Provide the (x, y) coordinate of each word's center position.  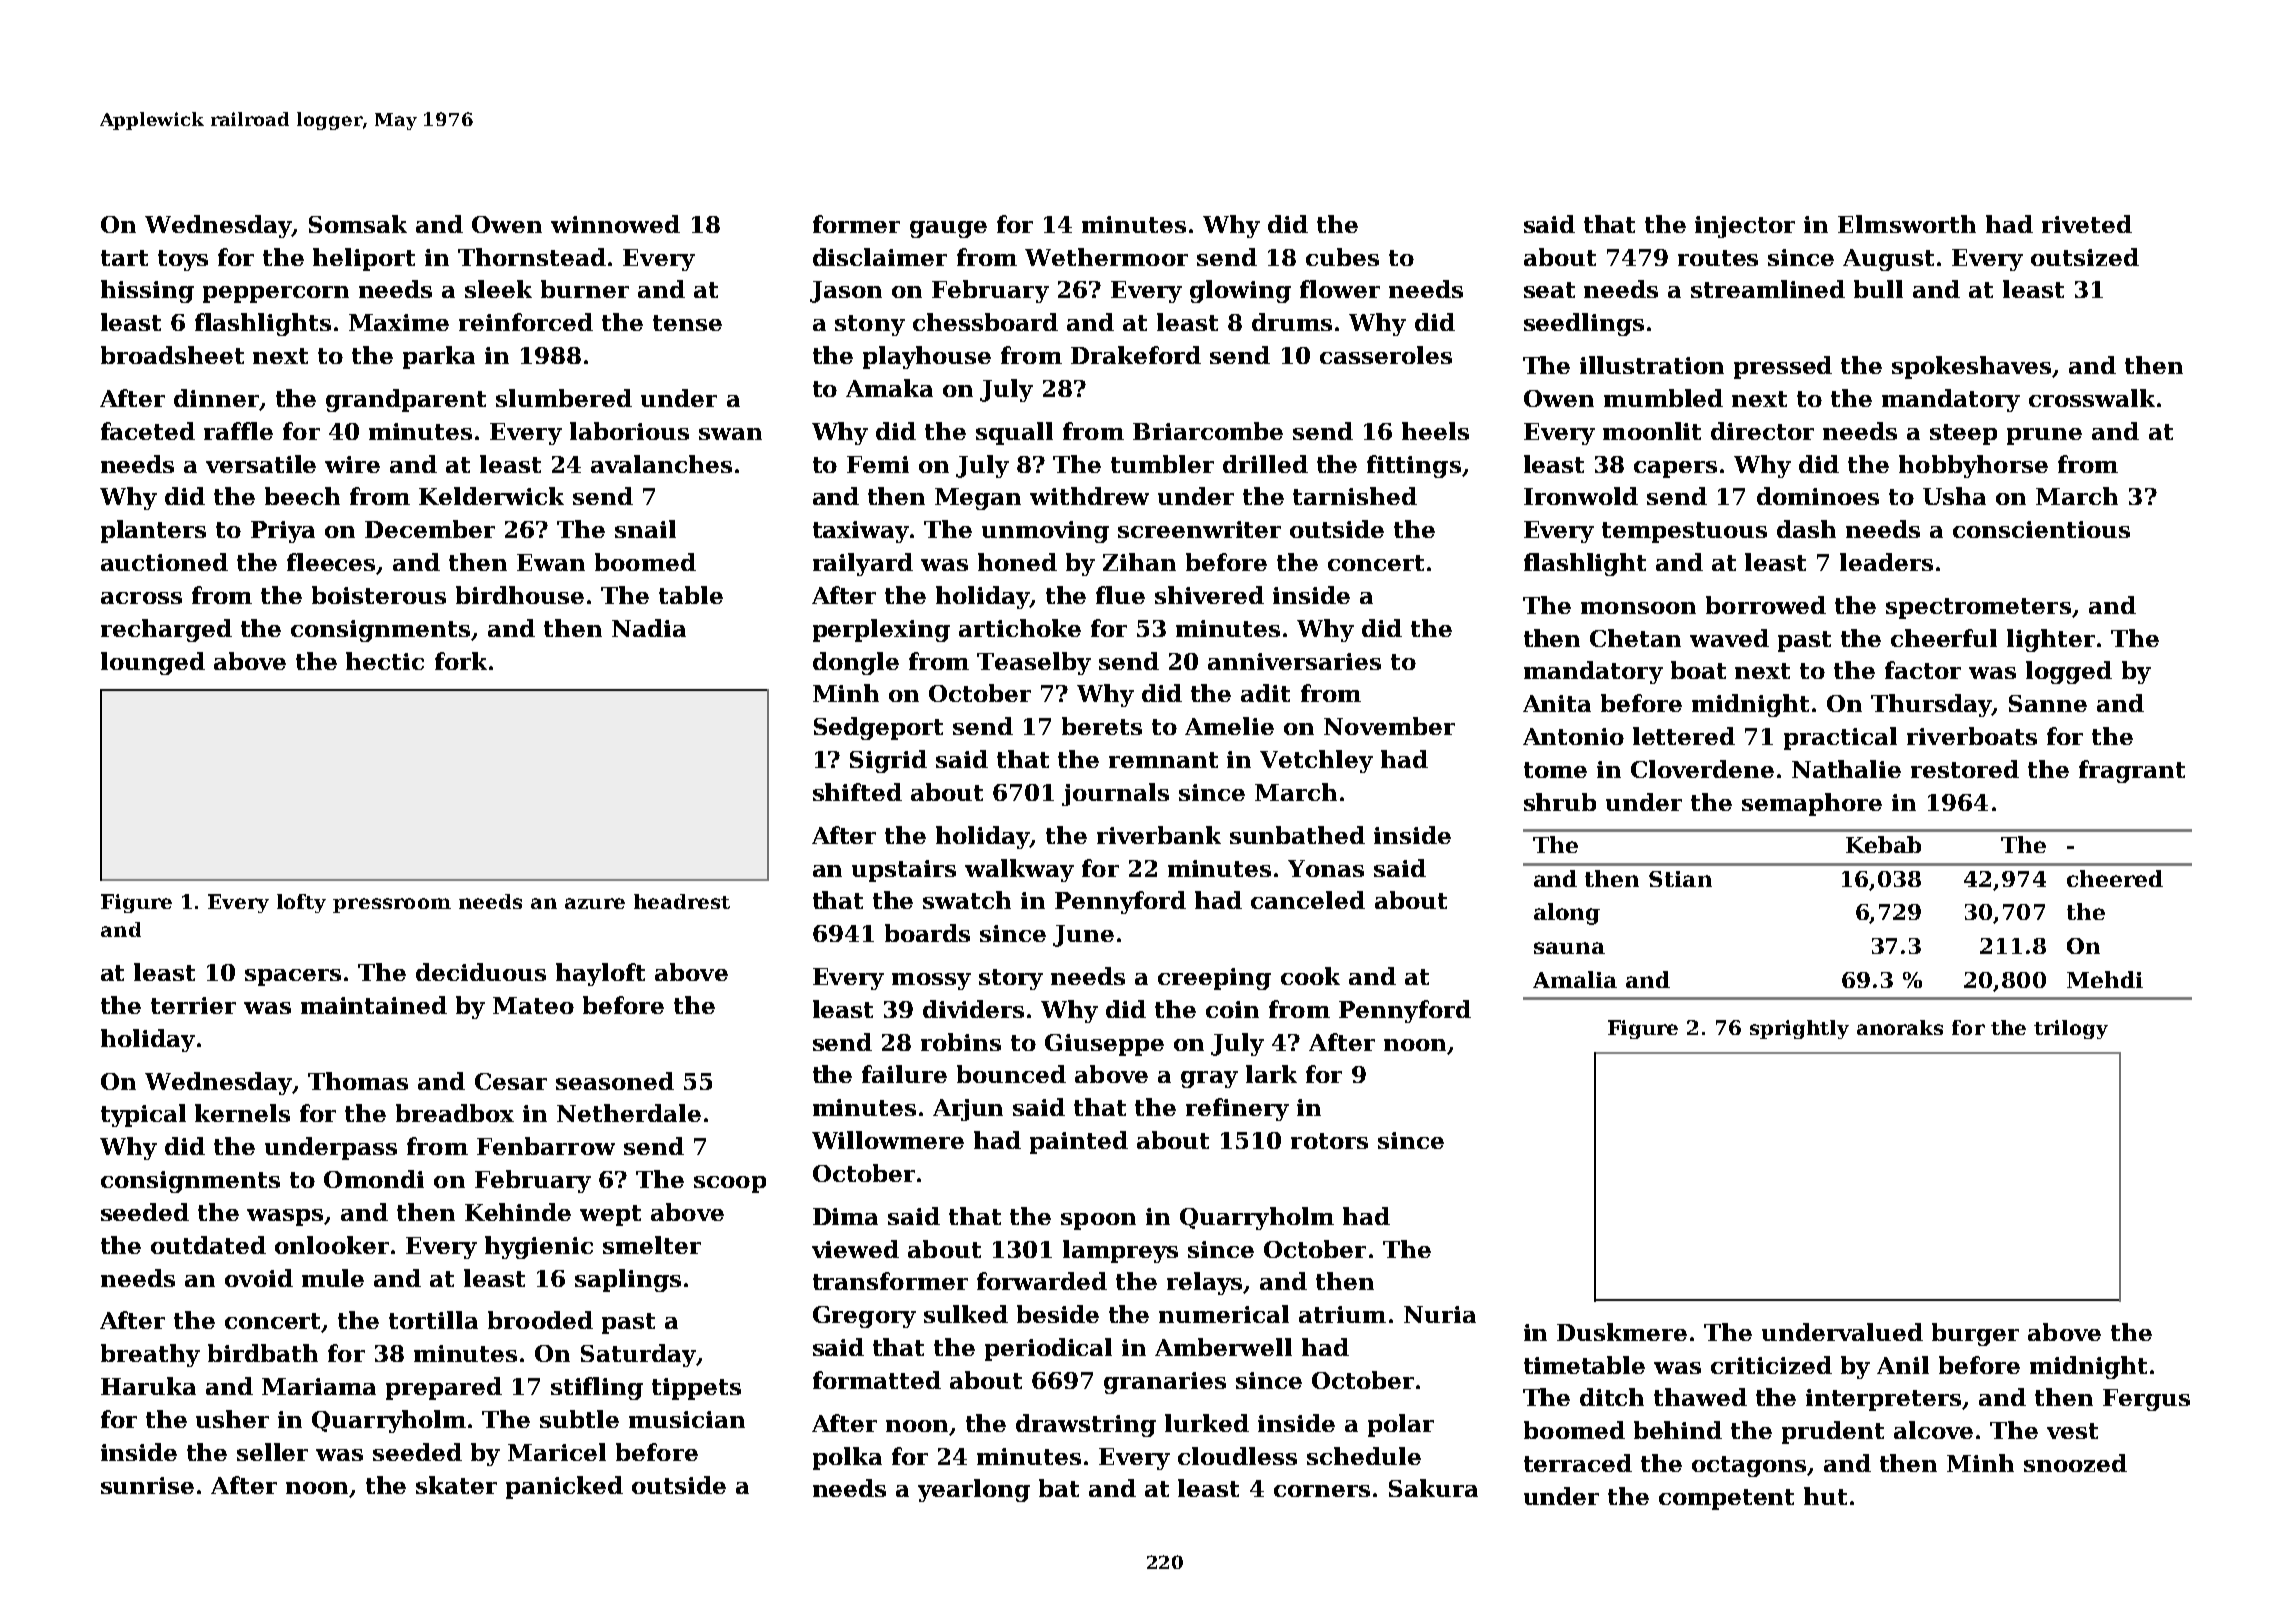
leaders (1886, 562)
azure (595, 903)
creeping (1214, 979)
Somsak (358, 224)
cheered (2115, 878)
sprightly (1799, 1029)
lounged (153, 663)
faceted (148, 431)
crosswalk (2092, 398)
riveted (2087, 224)
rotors (1329, 1141)
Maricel (557, 1452)
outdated (208, 1245)
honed (1017, 562)
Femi (878, 464)
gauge (948, 229)
